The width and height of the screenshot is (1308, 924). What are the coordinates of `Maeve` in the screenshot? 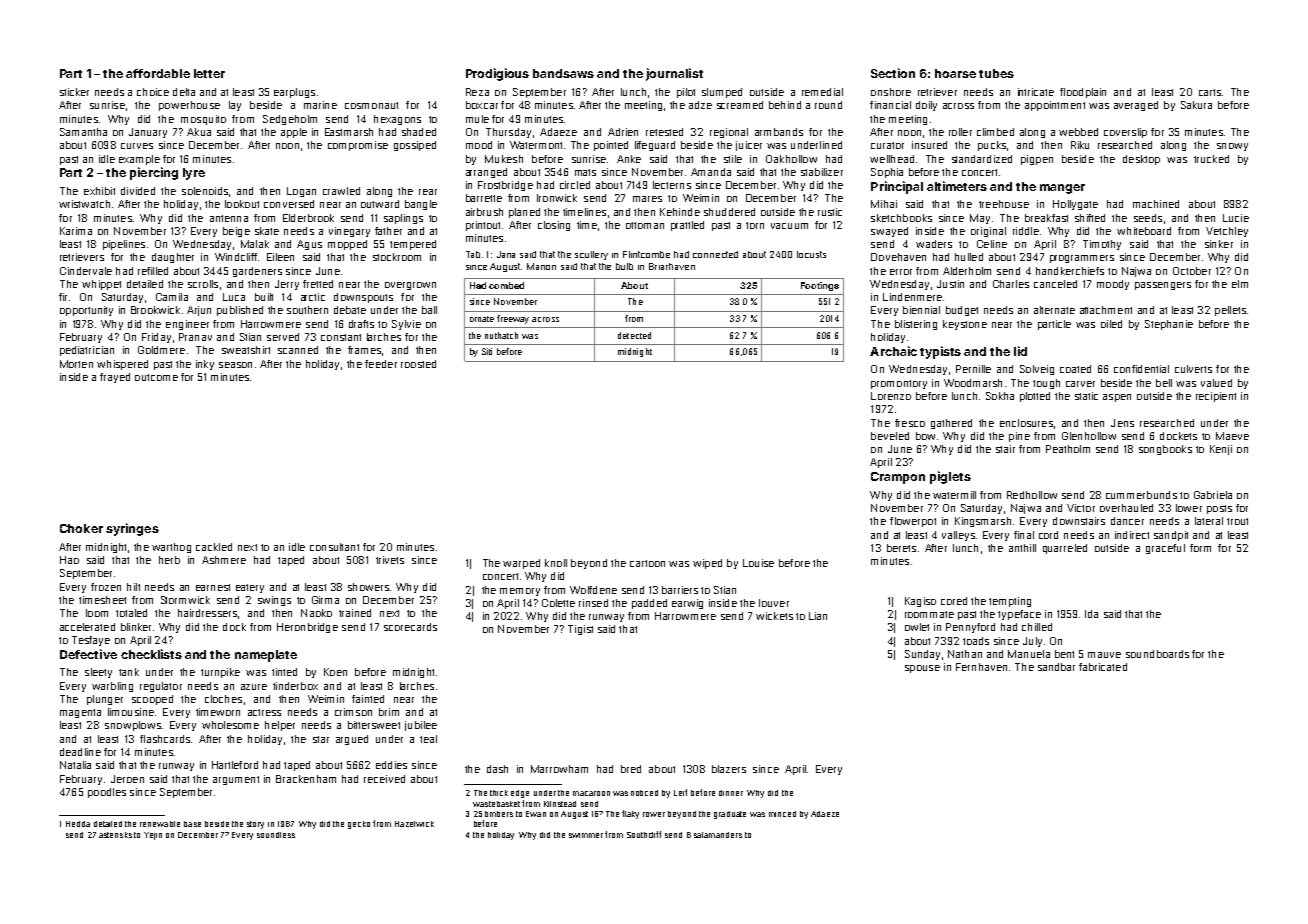 It's located at (1232, 436).
